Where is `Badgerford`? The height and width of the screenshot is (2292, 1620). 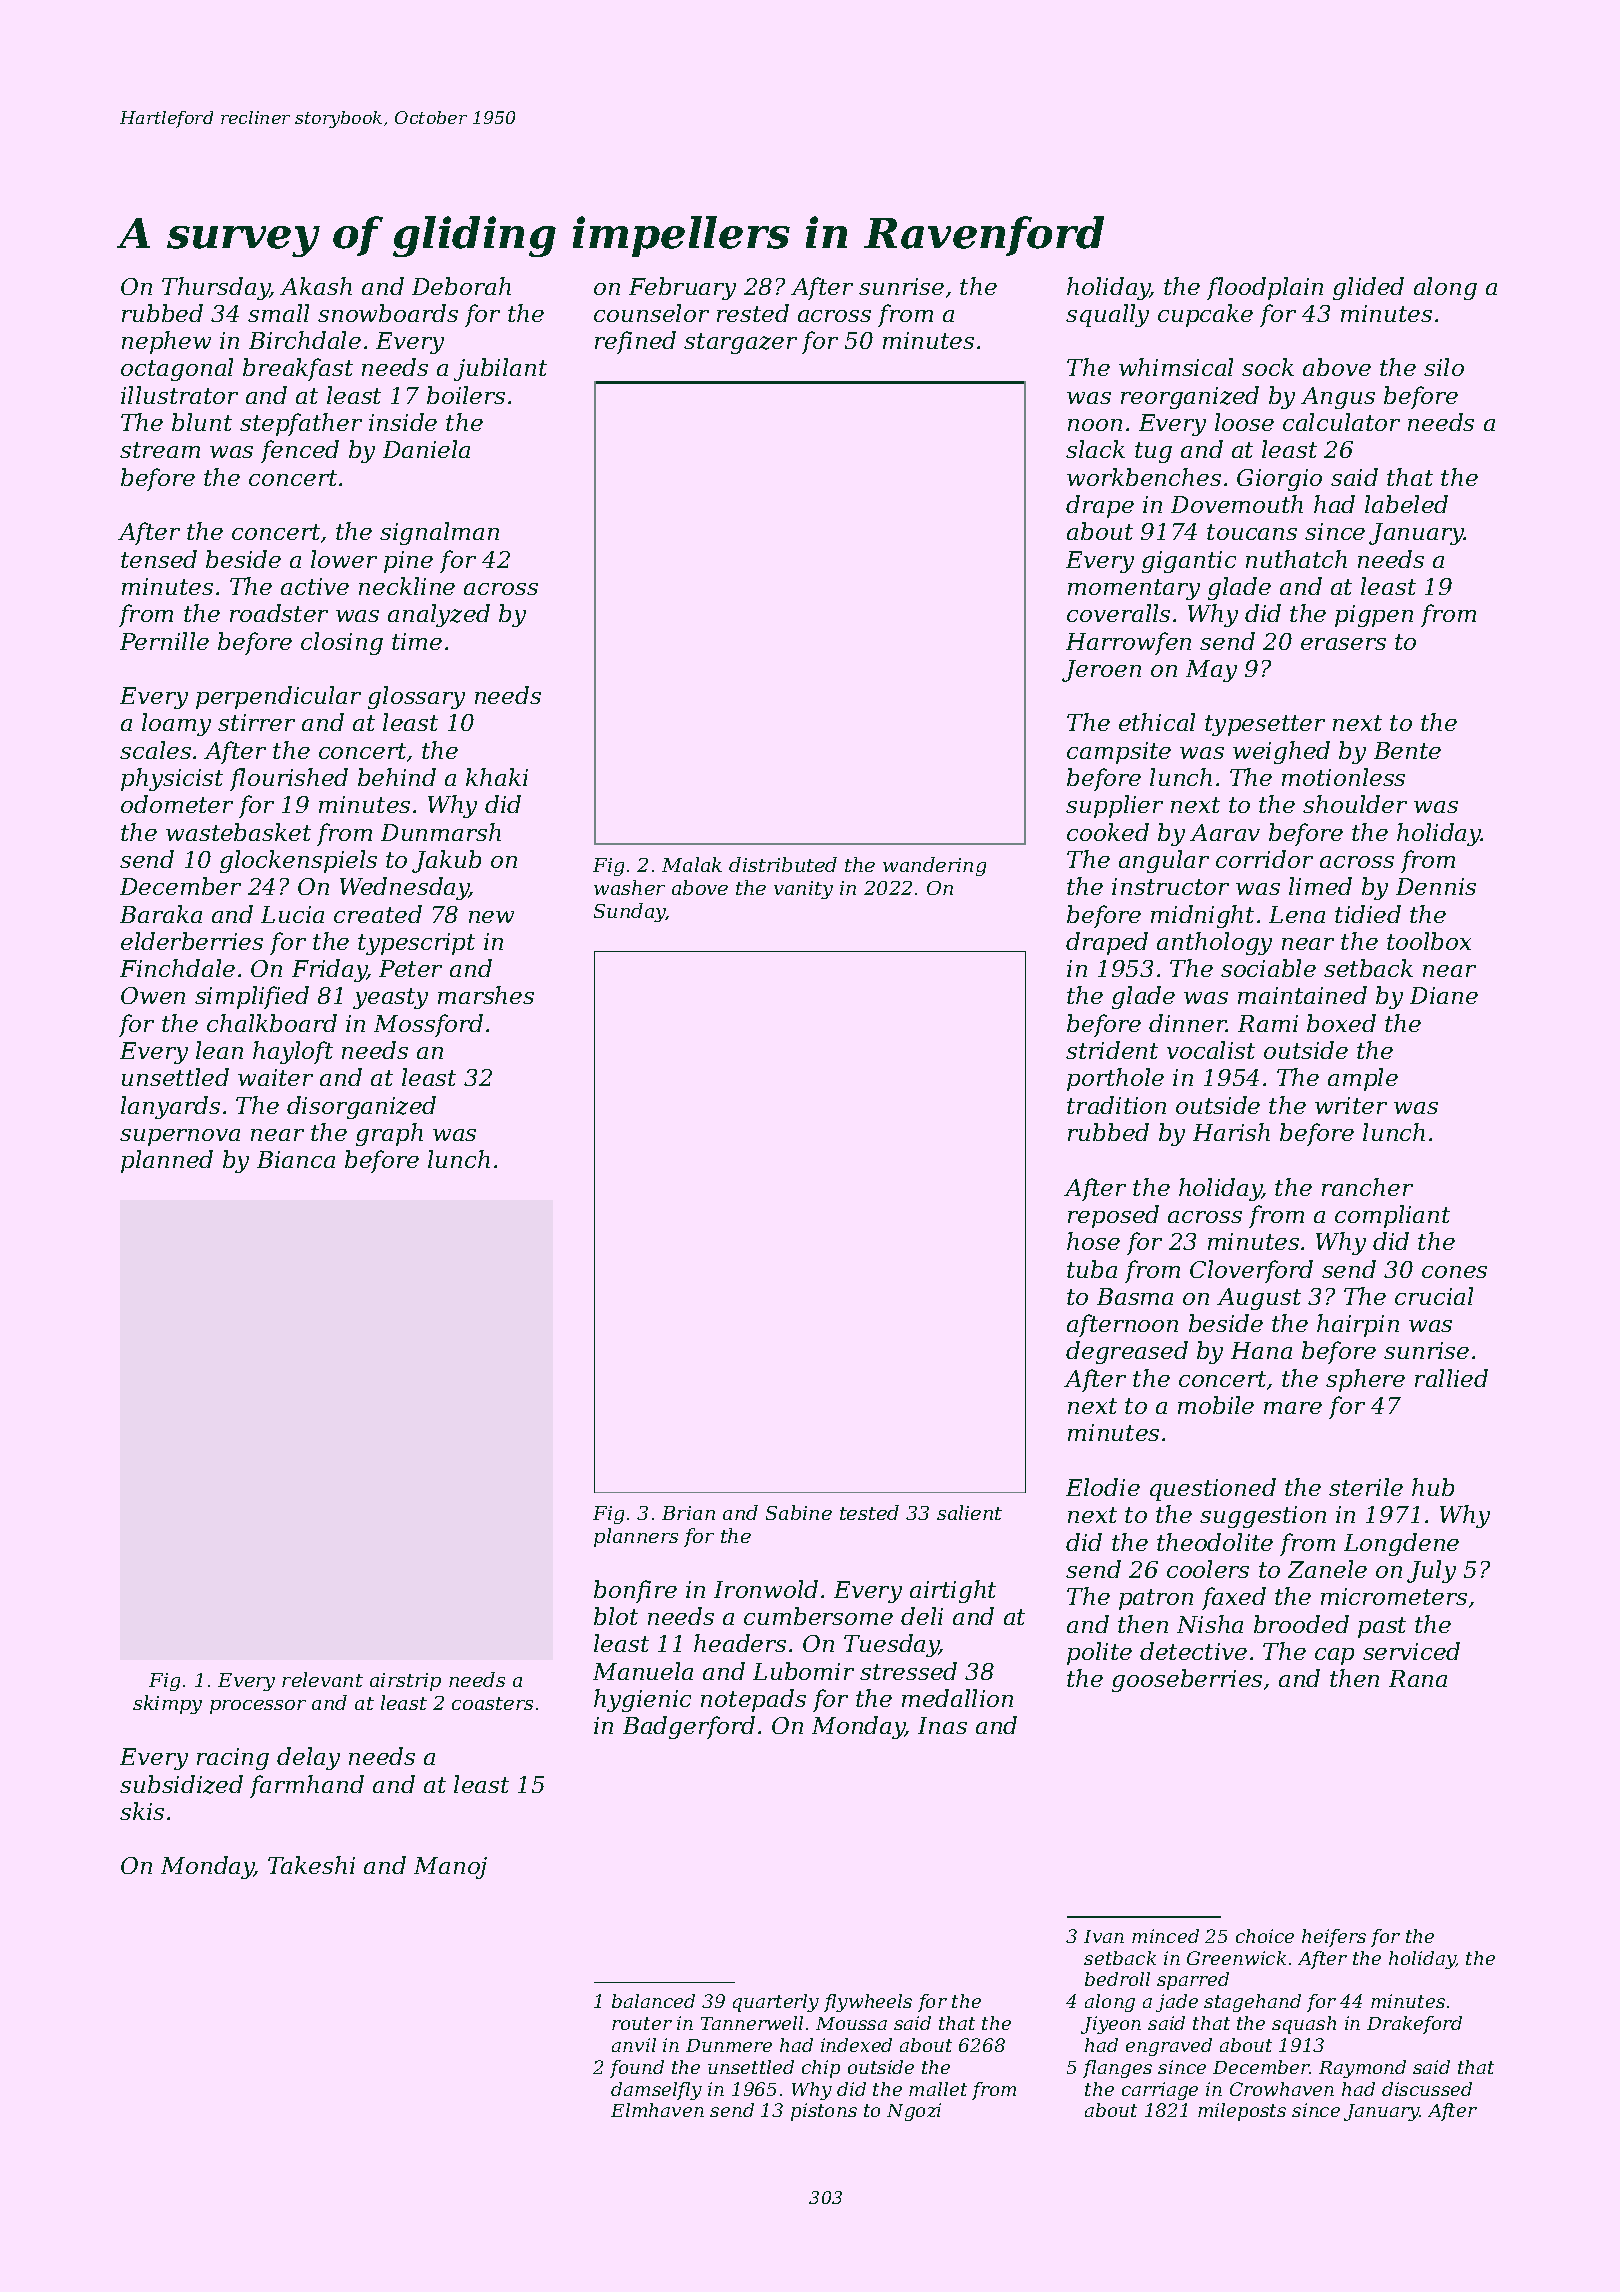 Badgerford is located at coordinates (689, 1727).
